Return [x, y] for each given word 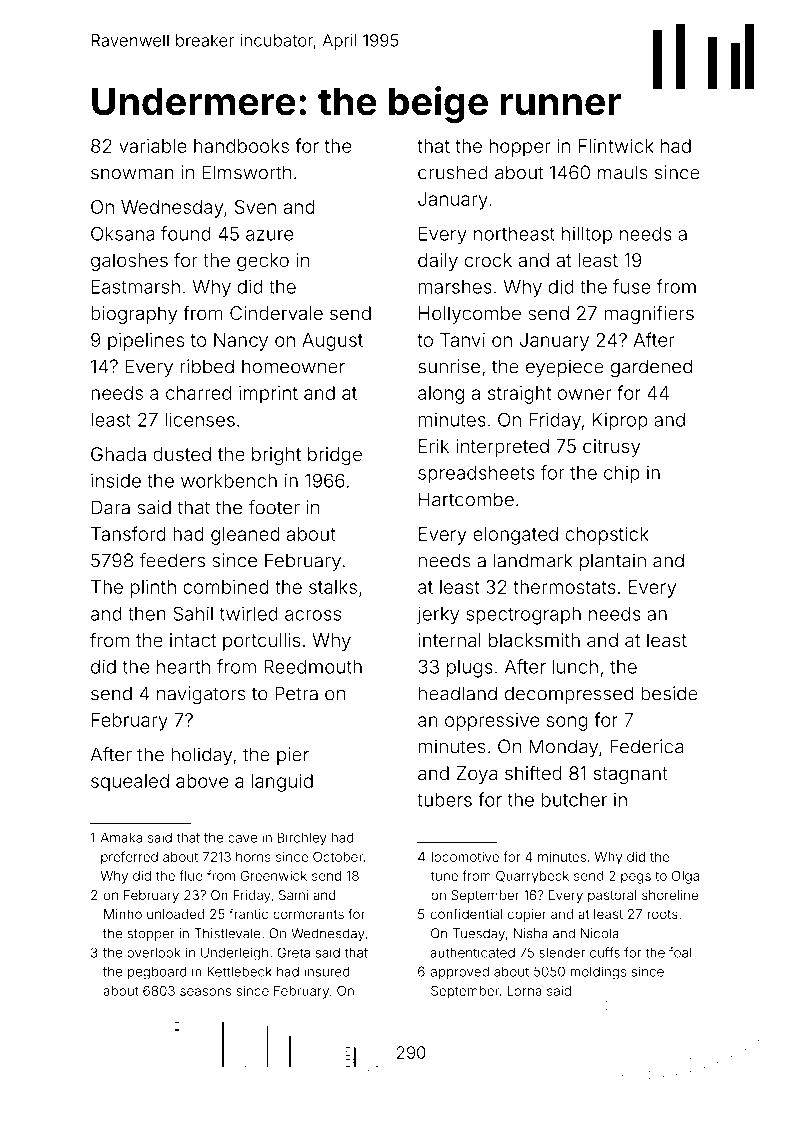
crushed [453, 172]
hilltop [587, 235]
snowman [132, 174]
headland [458, 693]
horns [253, 857]
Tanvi [462, 340]
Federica [646, 746]
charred [198, 393]
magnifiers [649, 314]
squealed [130, 783]
